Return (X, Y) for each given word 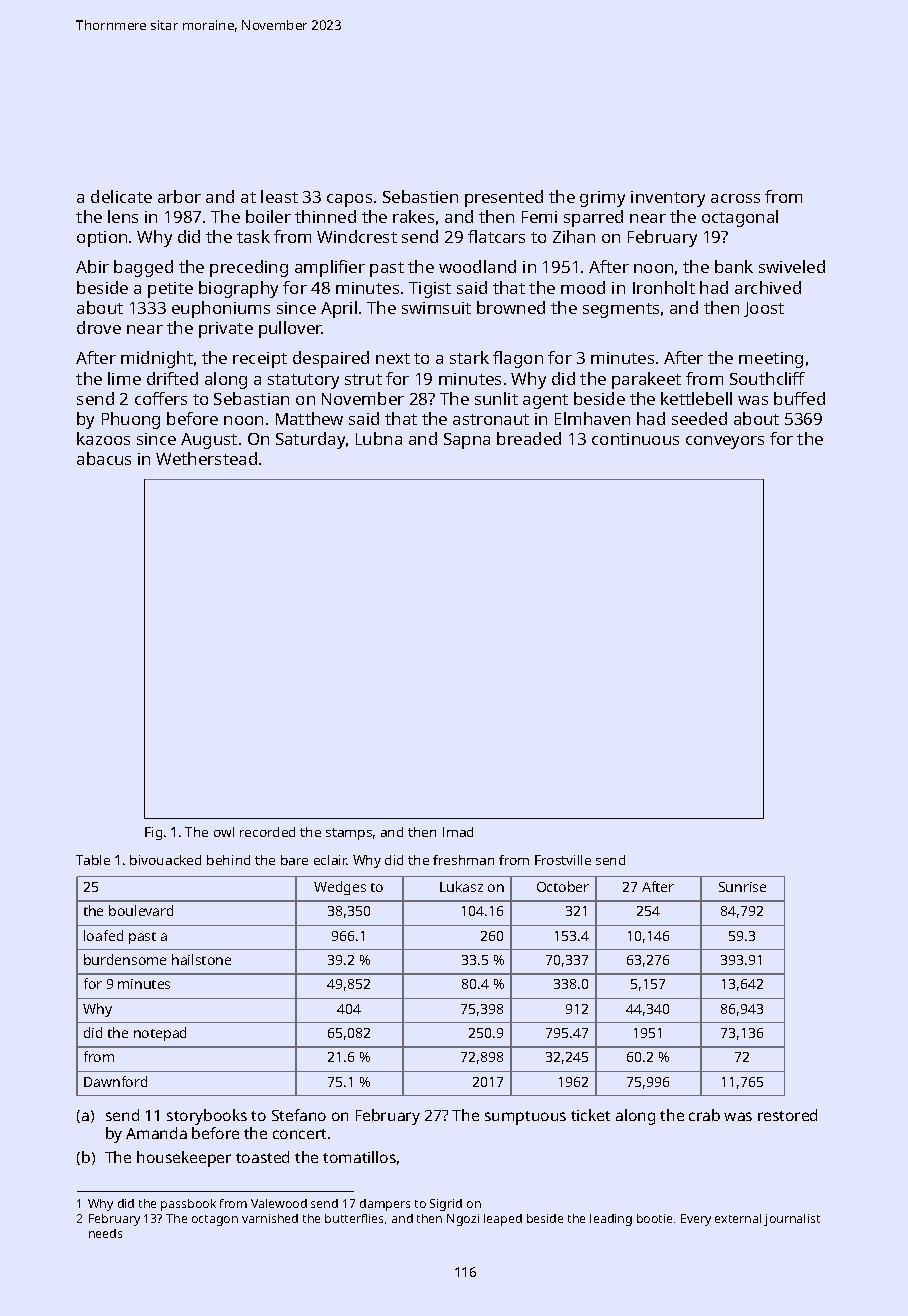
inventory (668, 199)
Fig (153, 833)
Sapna (467, 441)
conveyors (725, 442)
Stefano (299, 1115)
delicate (121, 196)
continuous (635, 439)
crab (704, 1115)
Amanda (156, 1133)
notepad (160, 1034)
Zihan (574, 236)
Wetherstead (206, 458)
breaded (529, 438)
